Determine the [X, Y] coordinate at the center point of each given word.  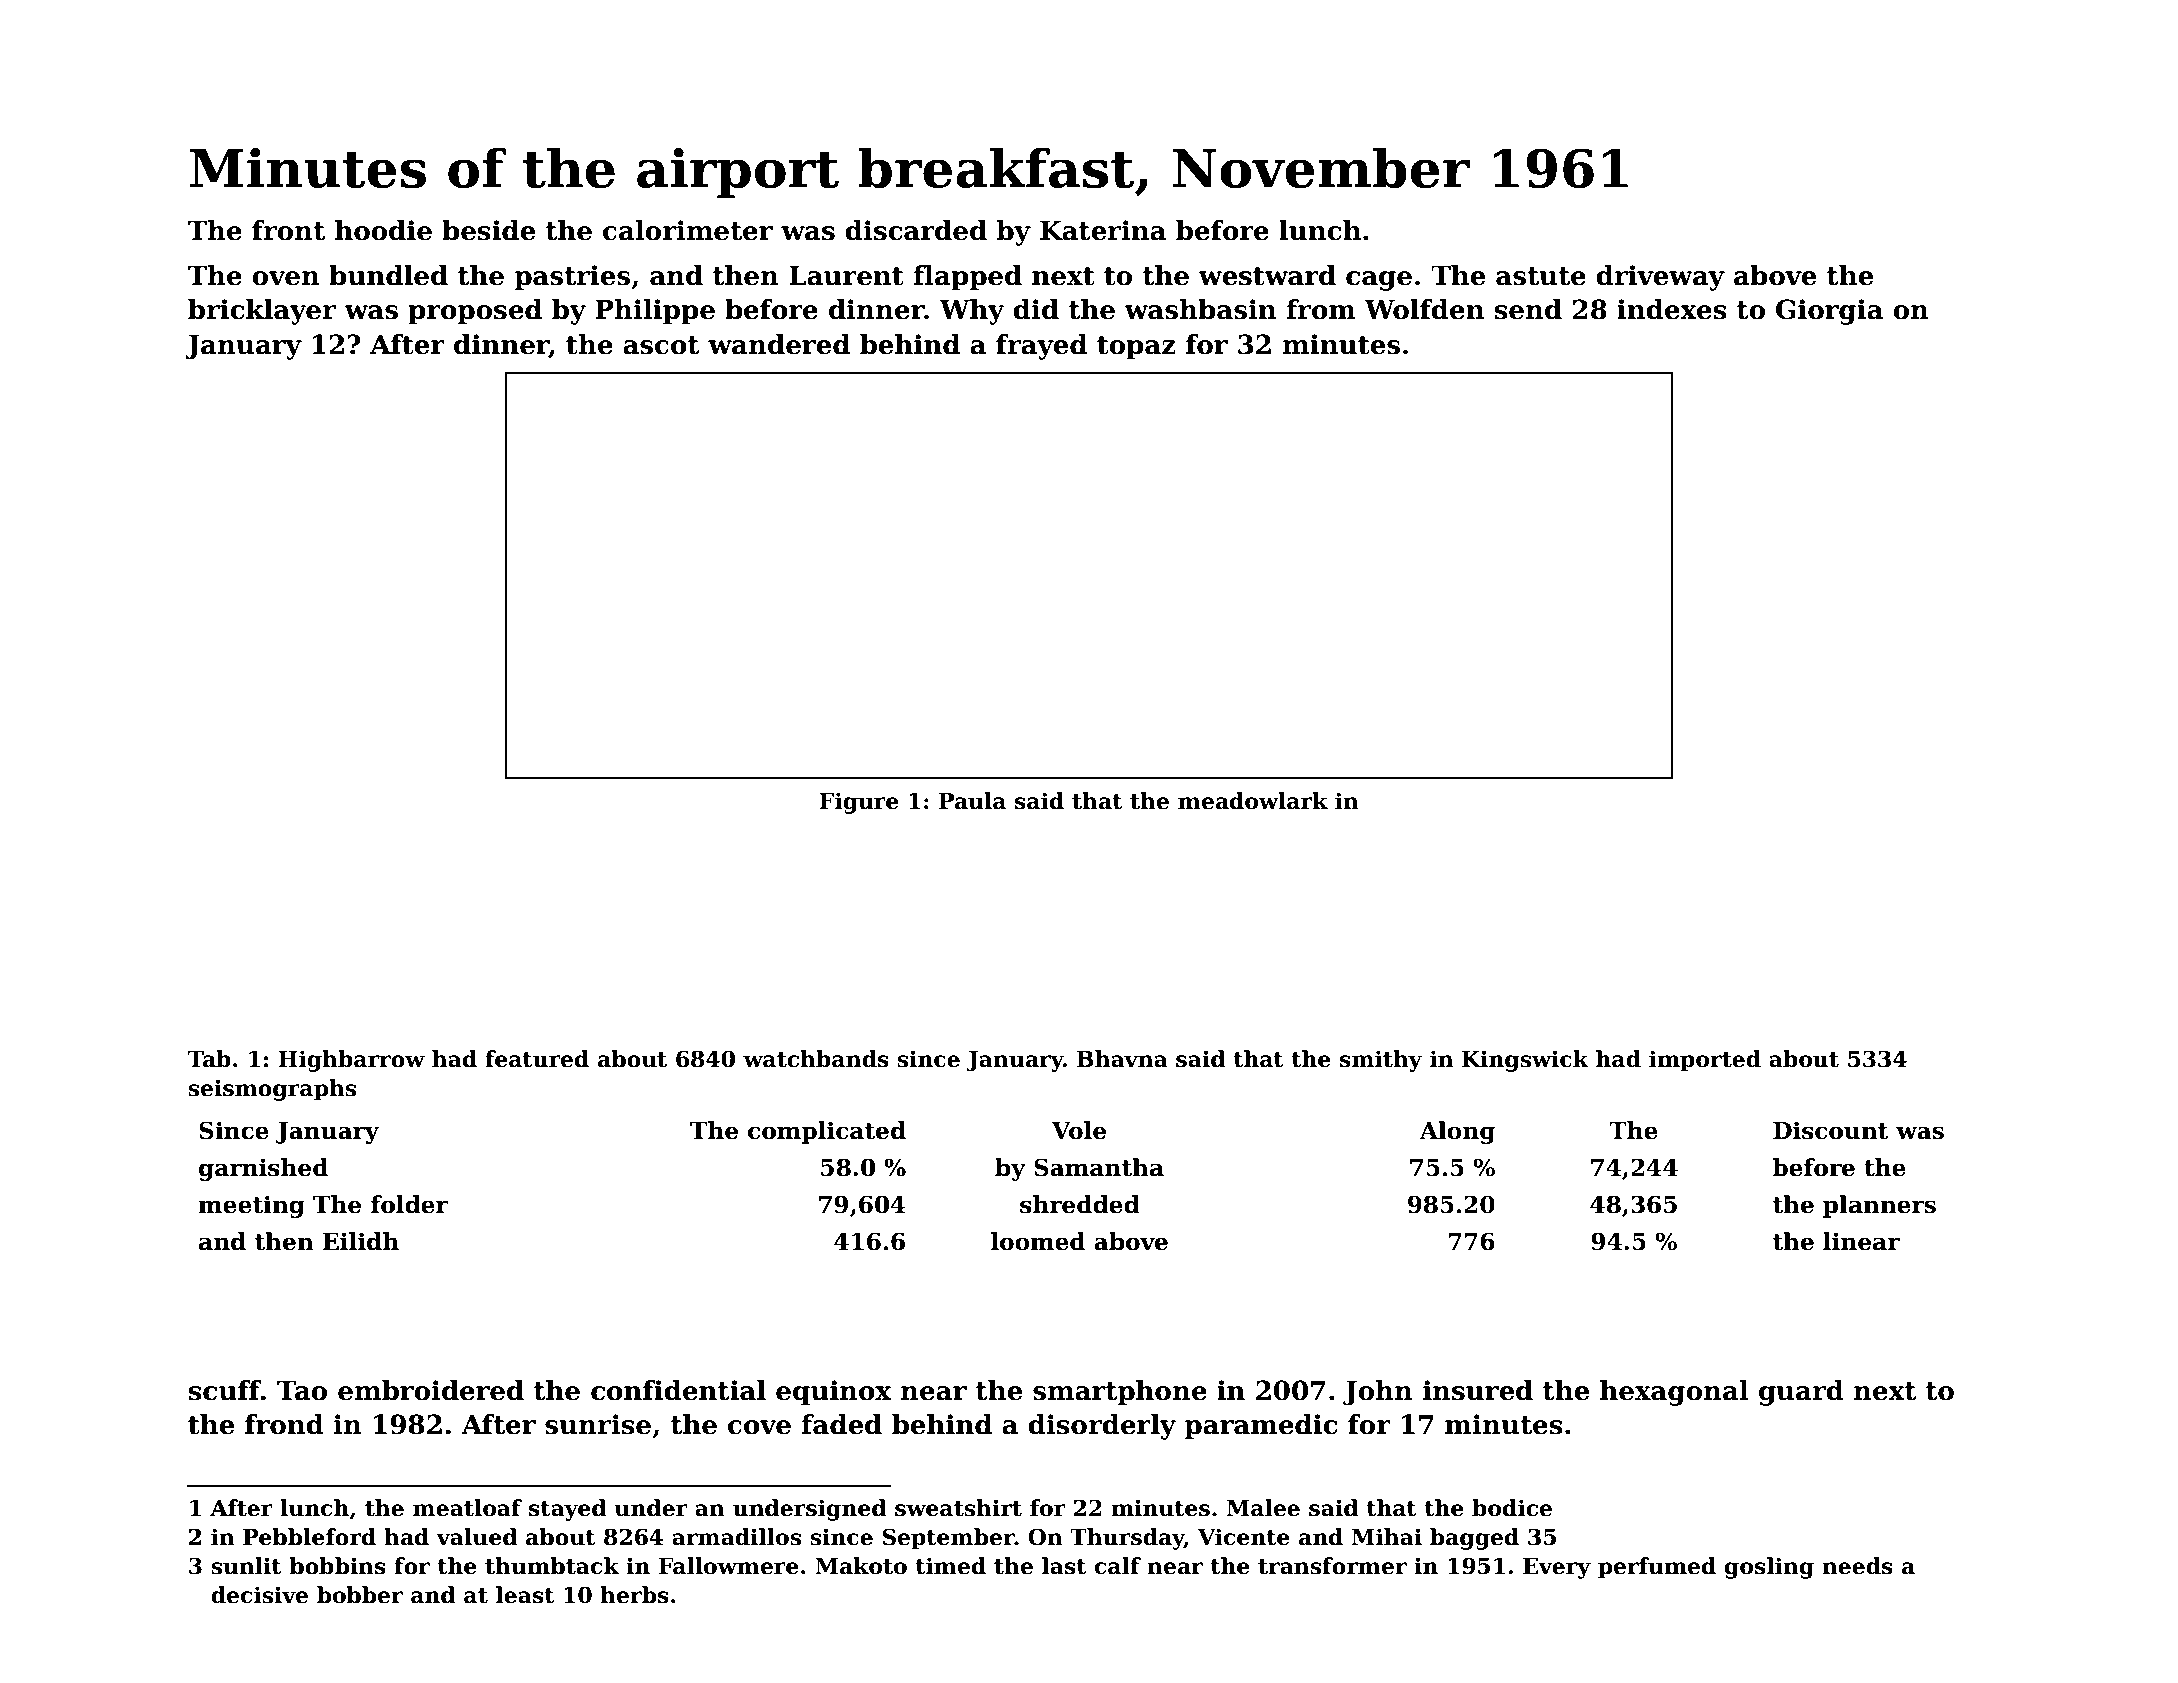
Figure [859, 803]
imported [1705, 1061]
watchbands [816, 1059]
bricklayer [262, 312]
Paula [972, 801]
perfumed [1657, 1568]
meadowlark [1253, 801]
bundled [388, 275]
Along [1457, 1132]
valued [477, 1537]
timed [951, 1566]
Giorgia [1829, 312]
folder [410, 1204]
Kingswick [1525, 1061]
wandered [779, 344]
